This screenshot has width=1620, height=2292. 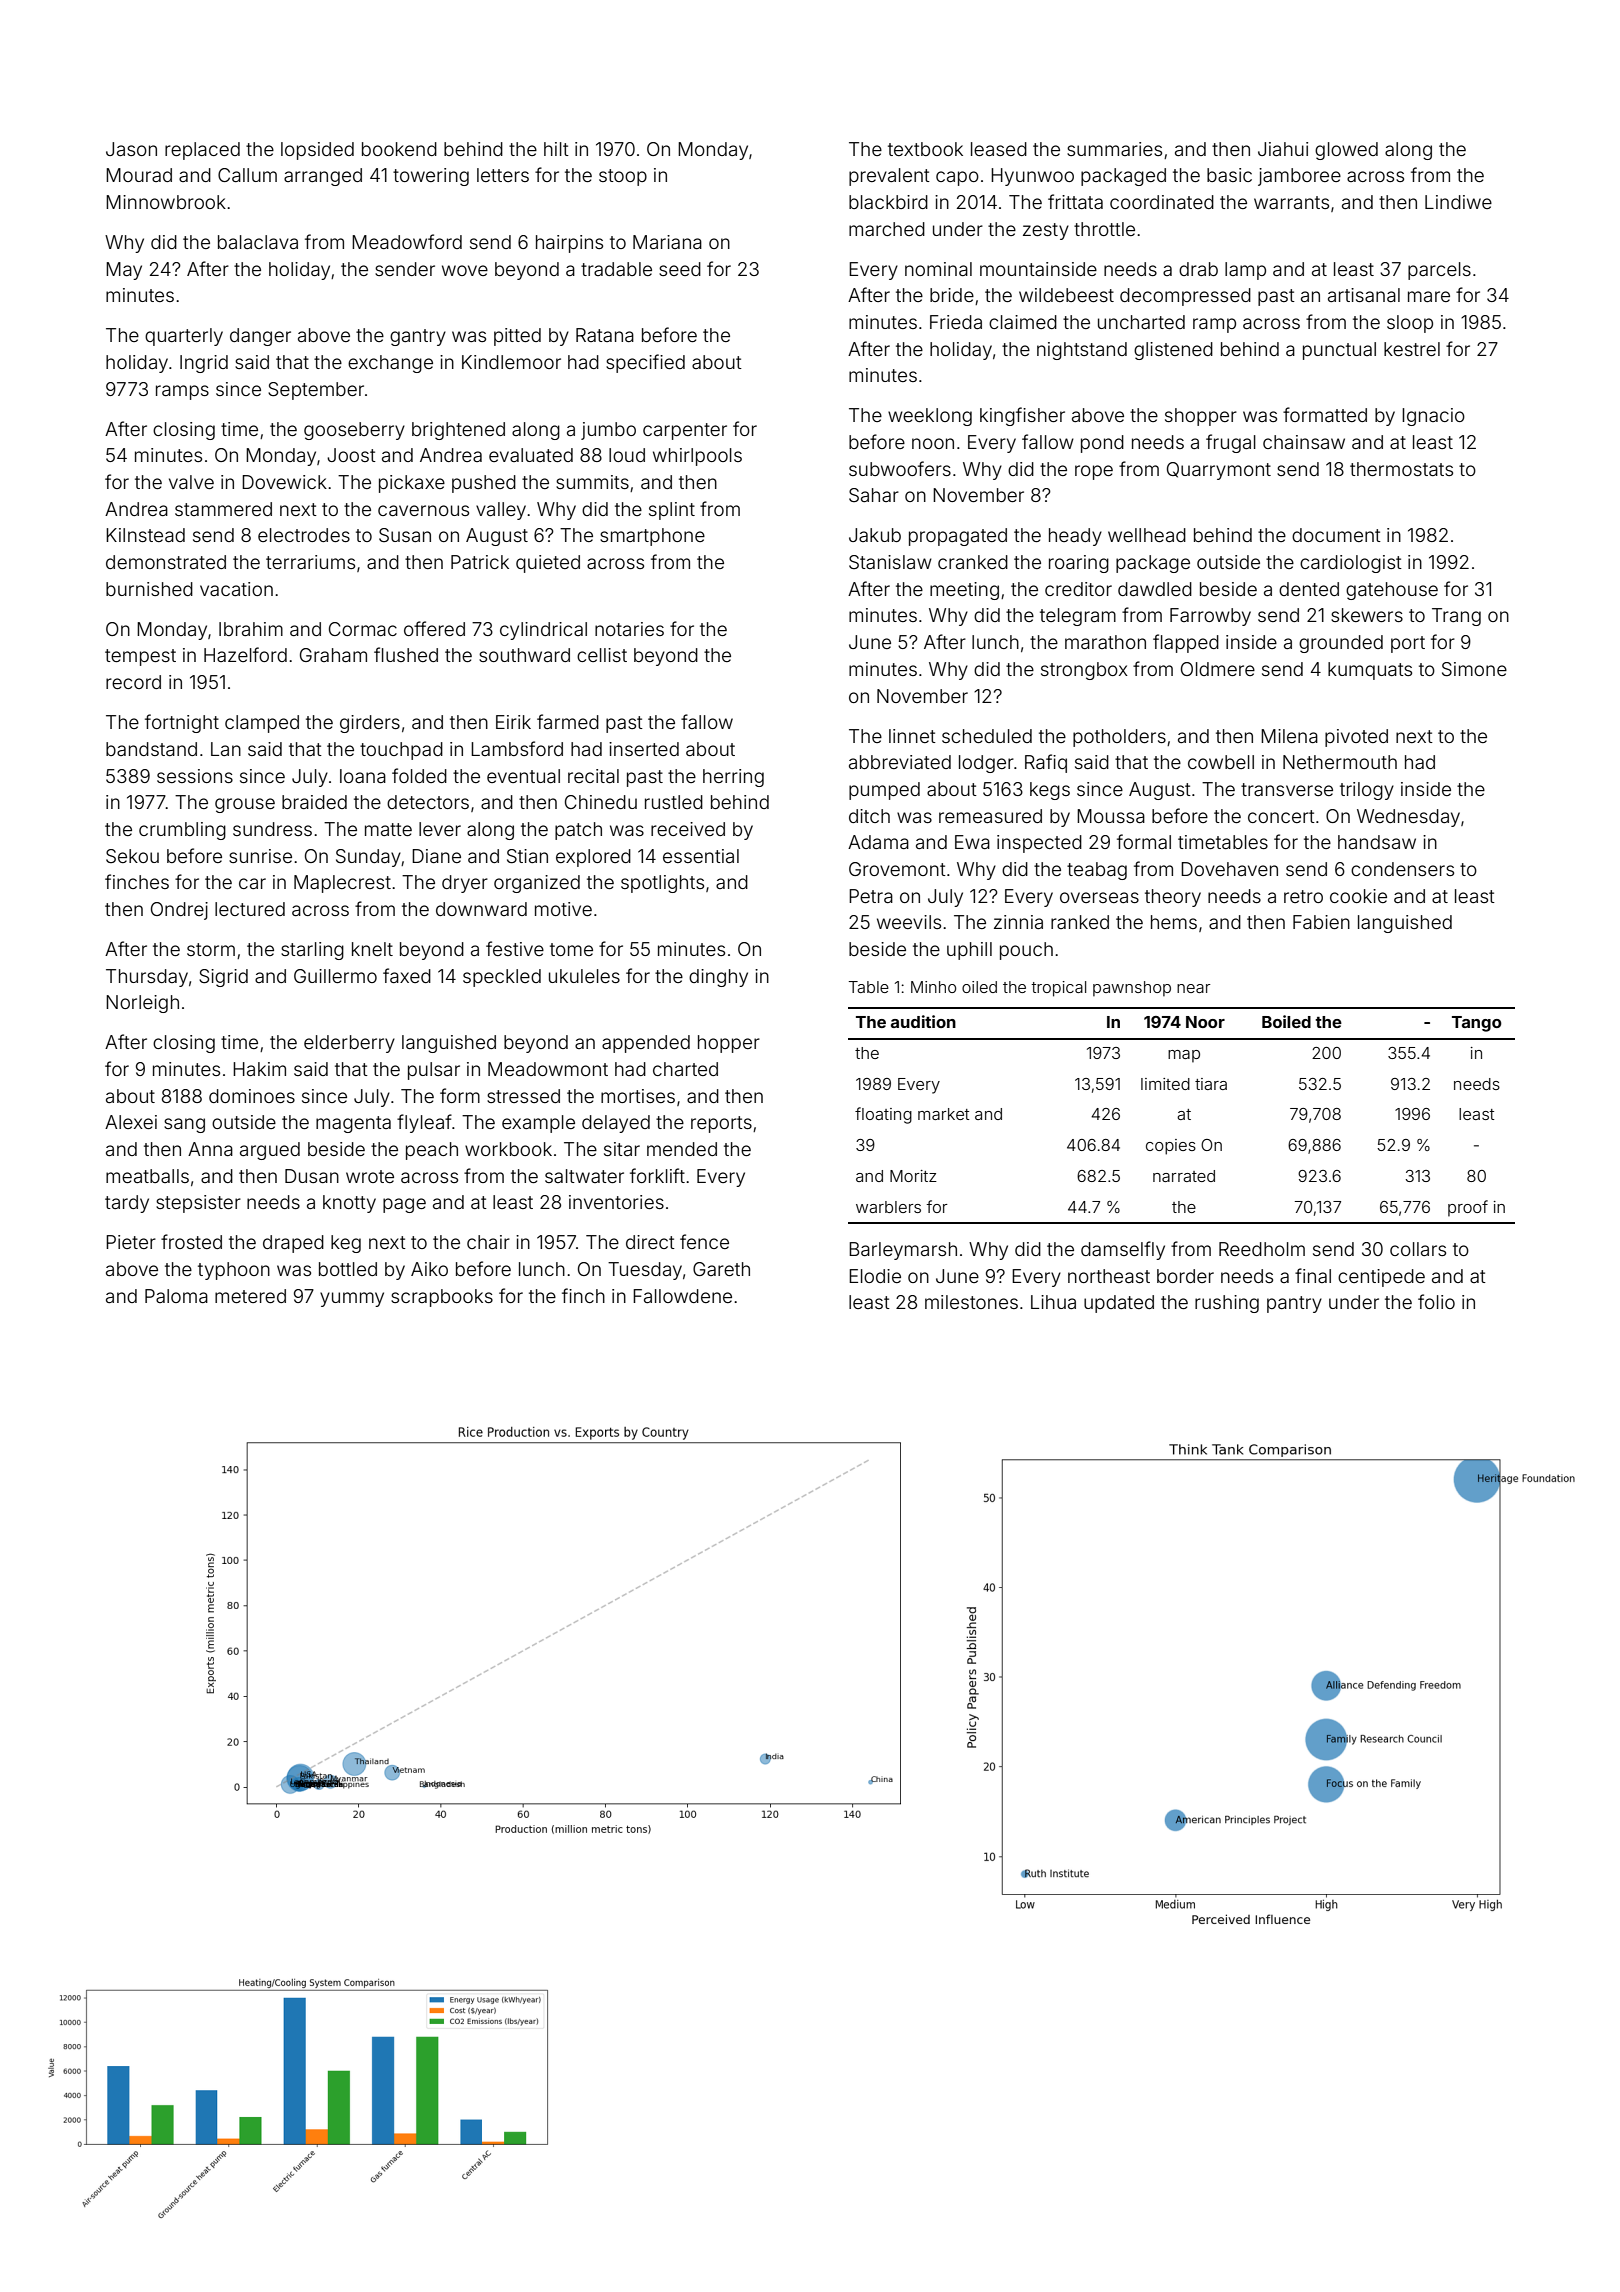 I want to click on danger, so click(x=260, y=337).
